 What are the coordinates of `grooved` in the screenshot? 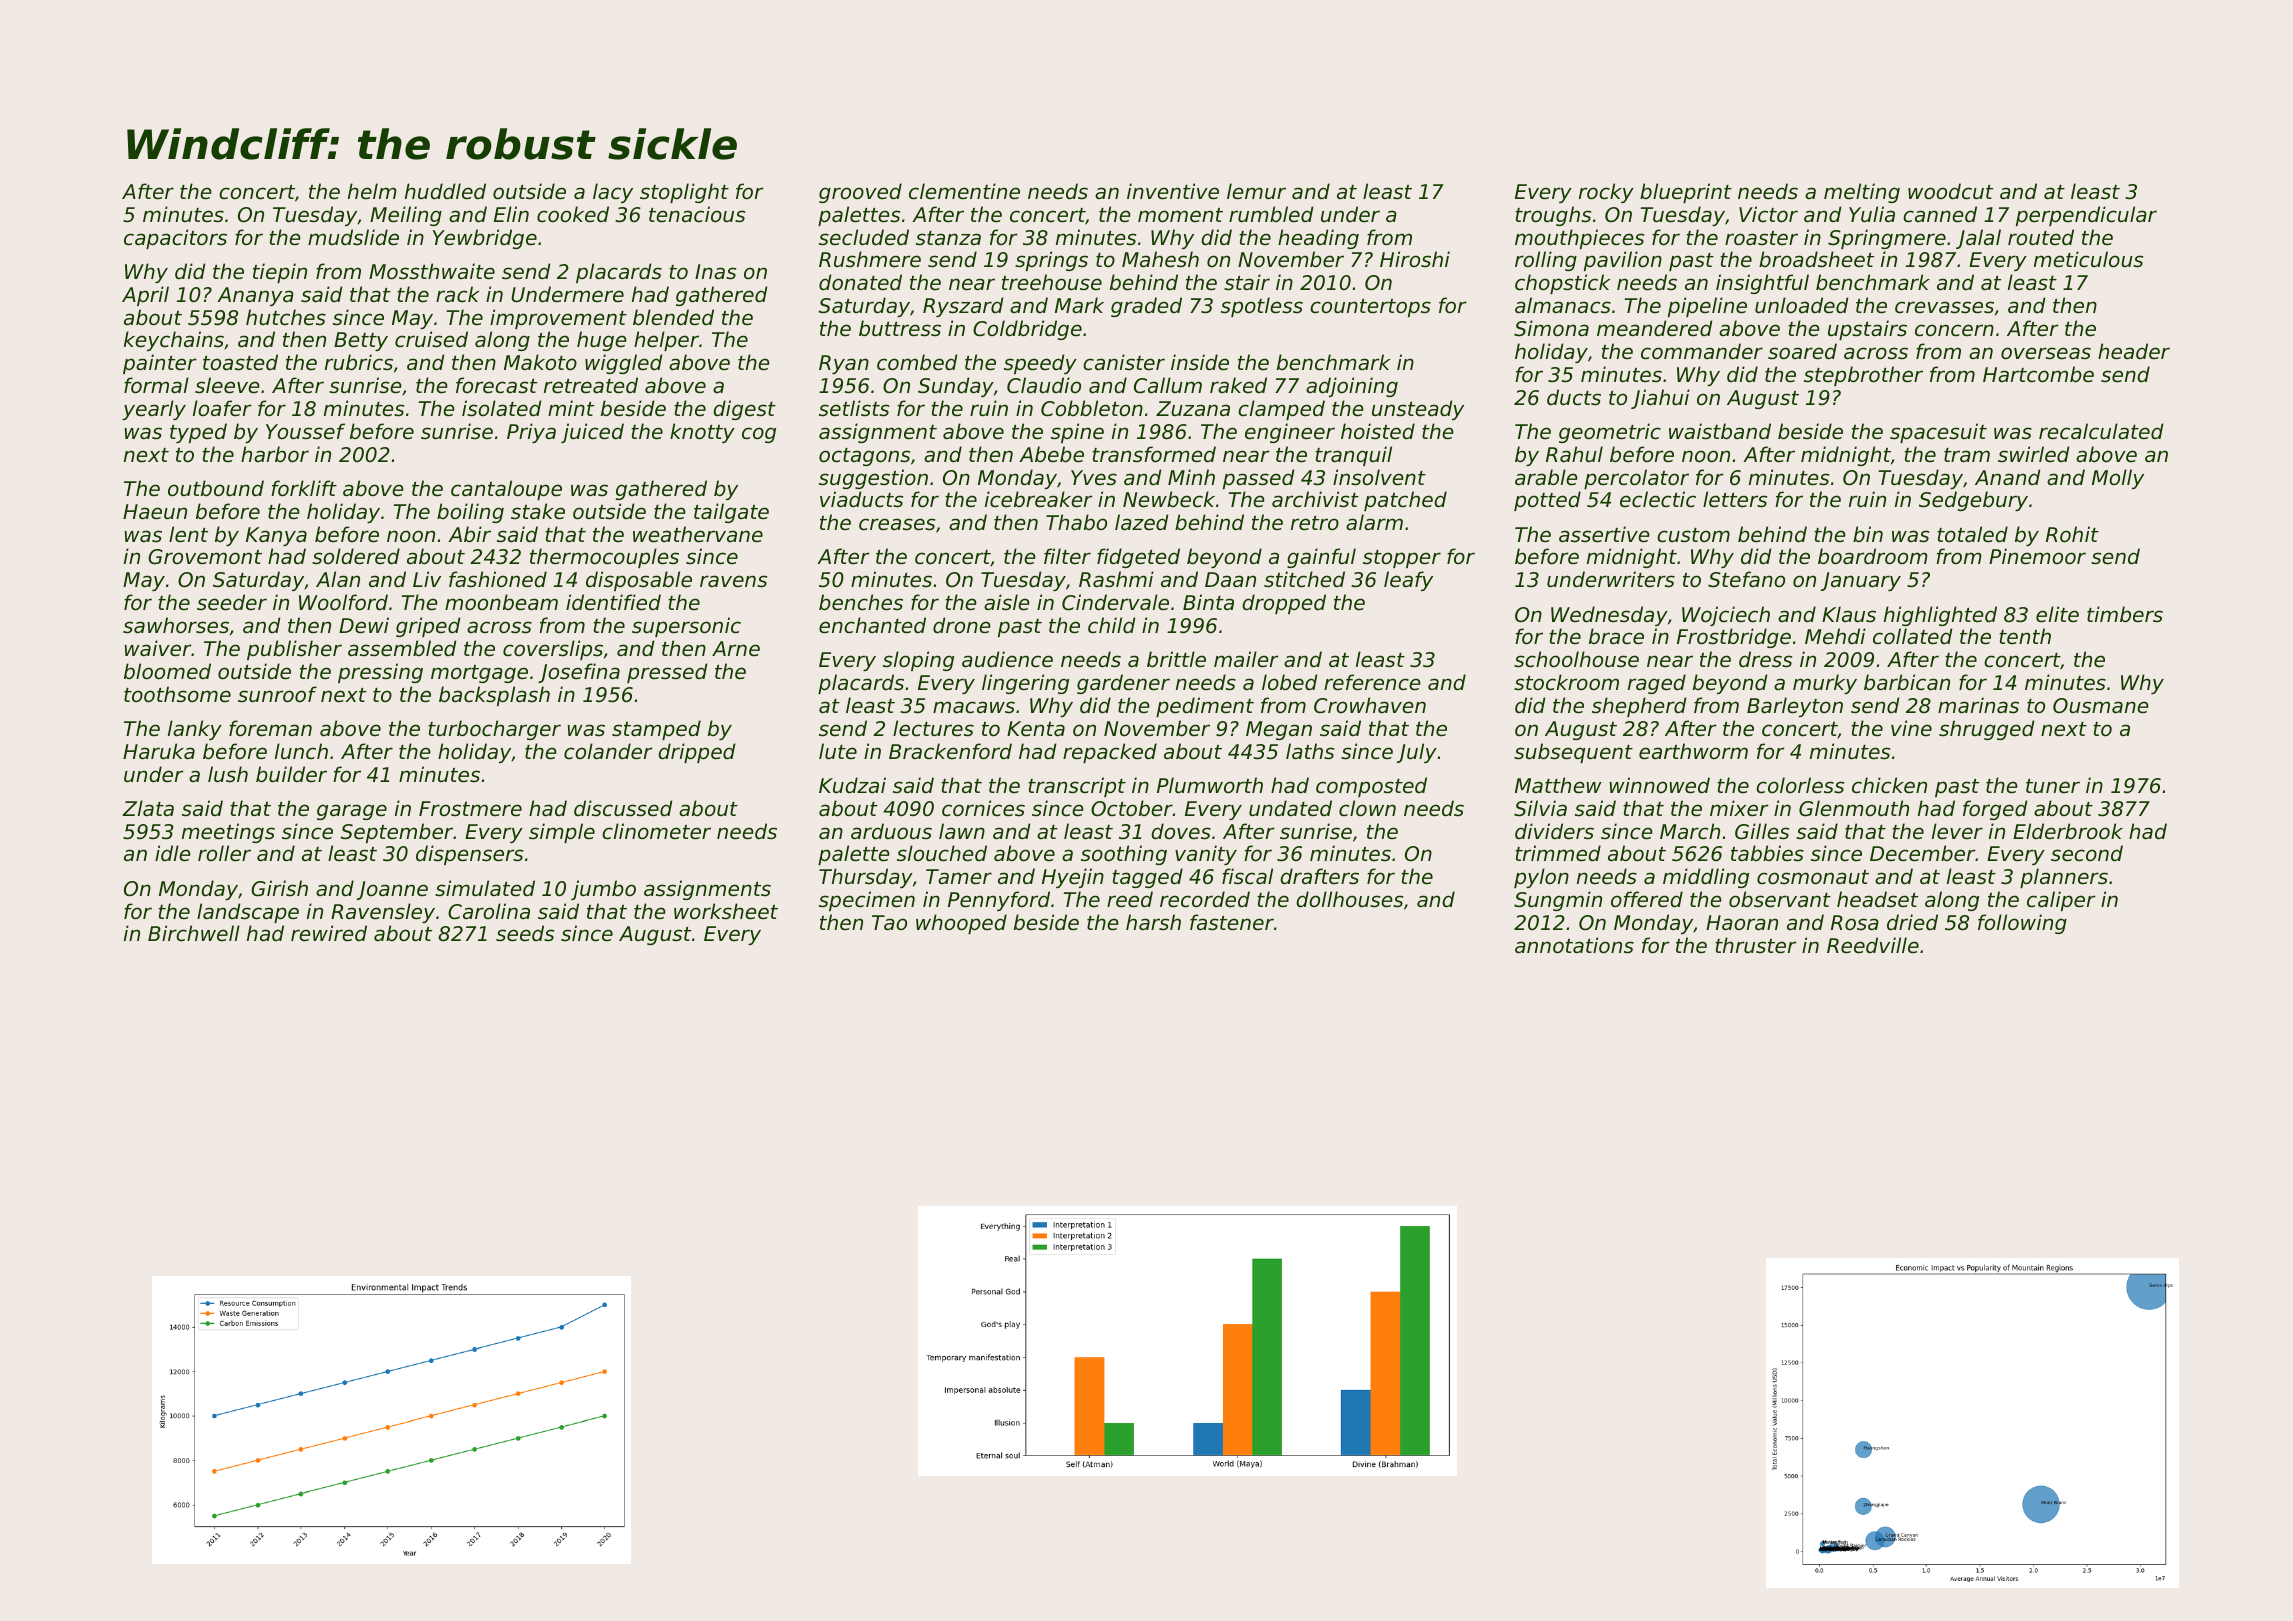 It's located at (860, 193).
